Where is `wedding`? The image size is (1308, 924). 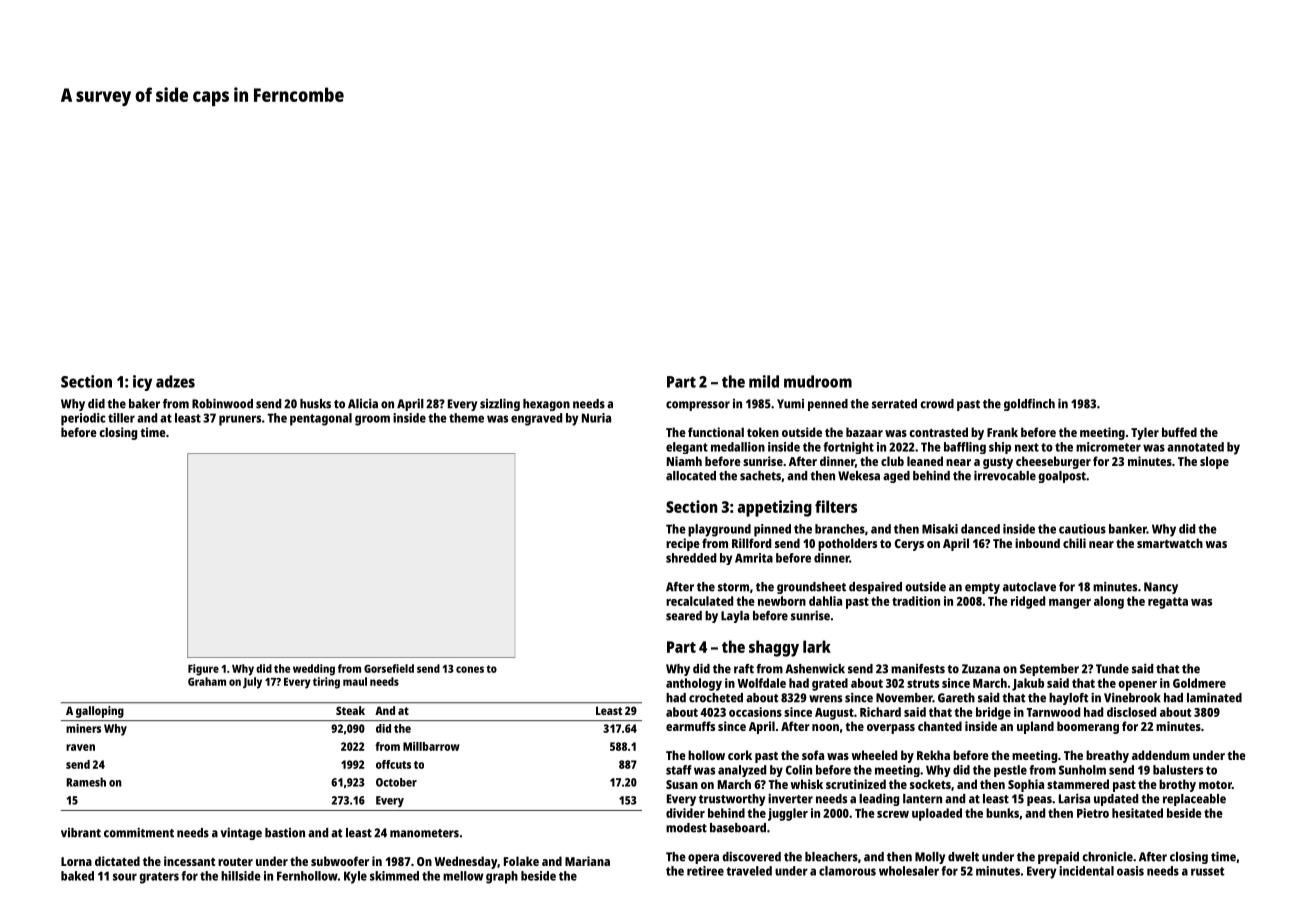
wedding is located at coordinates (314, 670).
